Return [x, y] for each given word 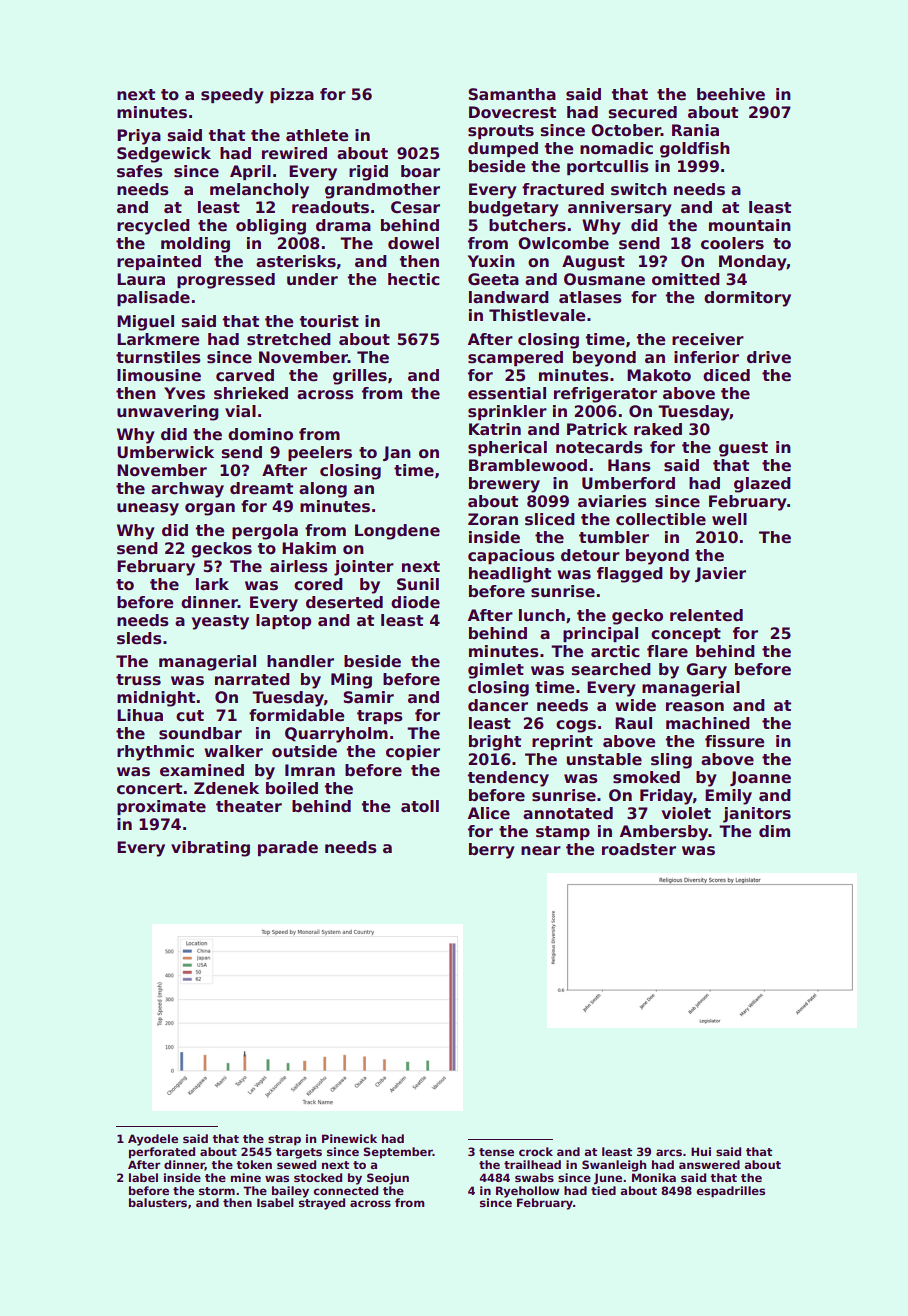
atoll [420, 806]
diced [726, 375]
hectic [414, 279]
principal [600, 634]
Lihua [140, 715]
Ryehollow [527, 1192]
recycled [153, 227]
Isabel [275, 1202]
